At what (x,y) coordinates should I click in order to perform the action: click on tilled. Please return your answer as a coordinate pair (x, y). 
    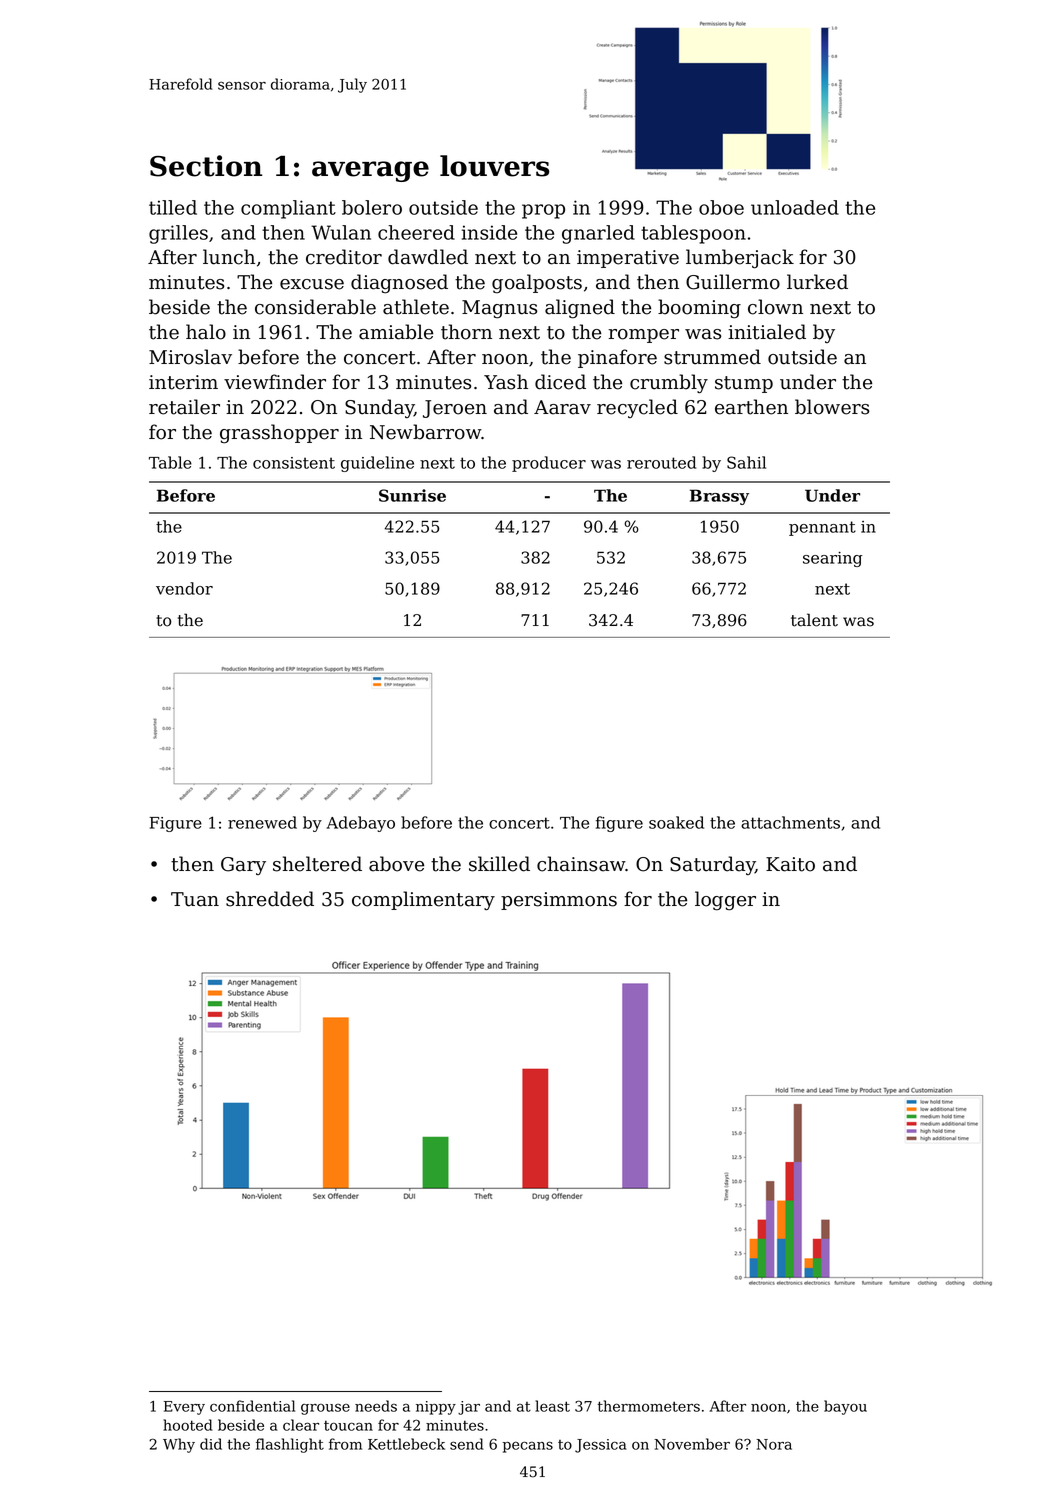
    Looking at the image, I should click on (173, 207).
